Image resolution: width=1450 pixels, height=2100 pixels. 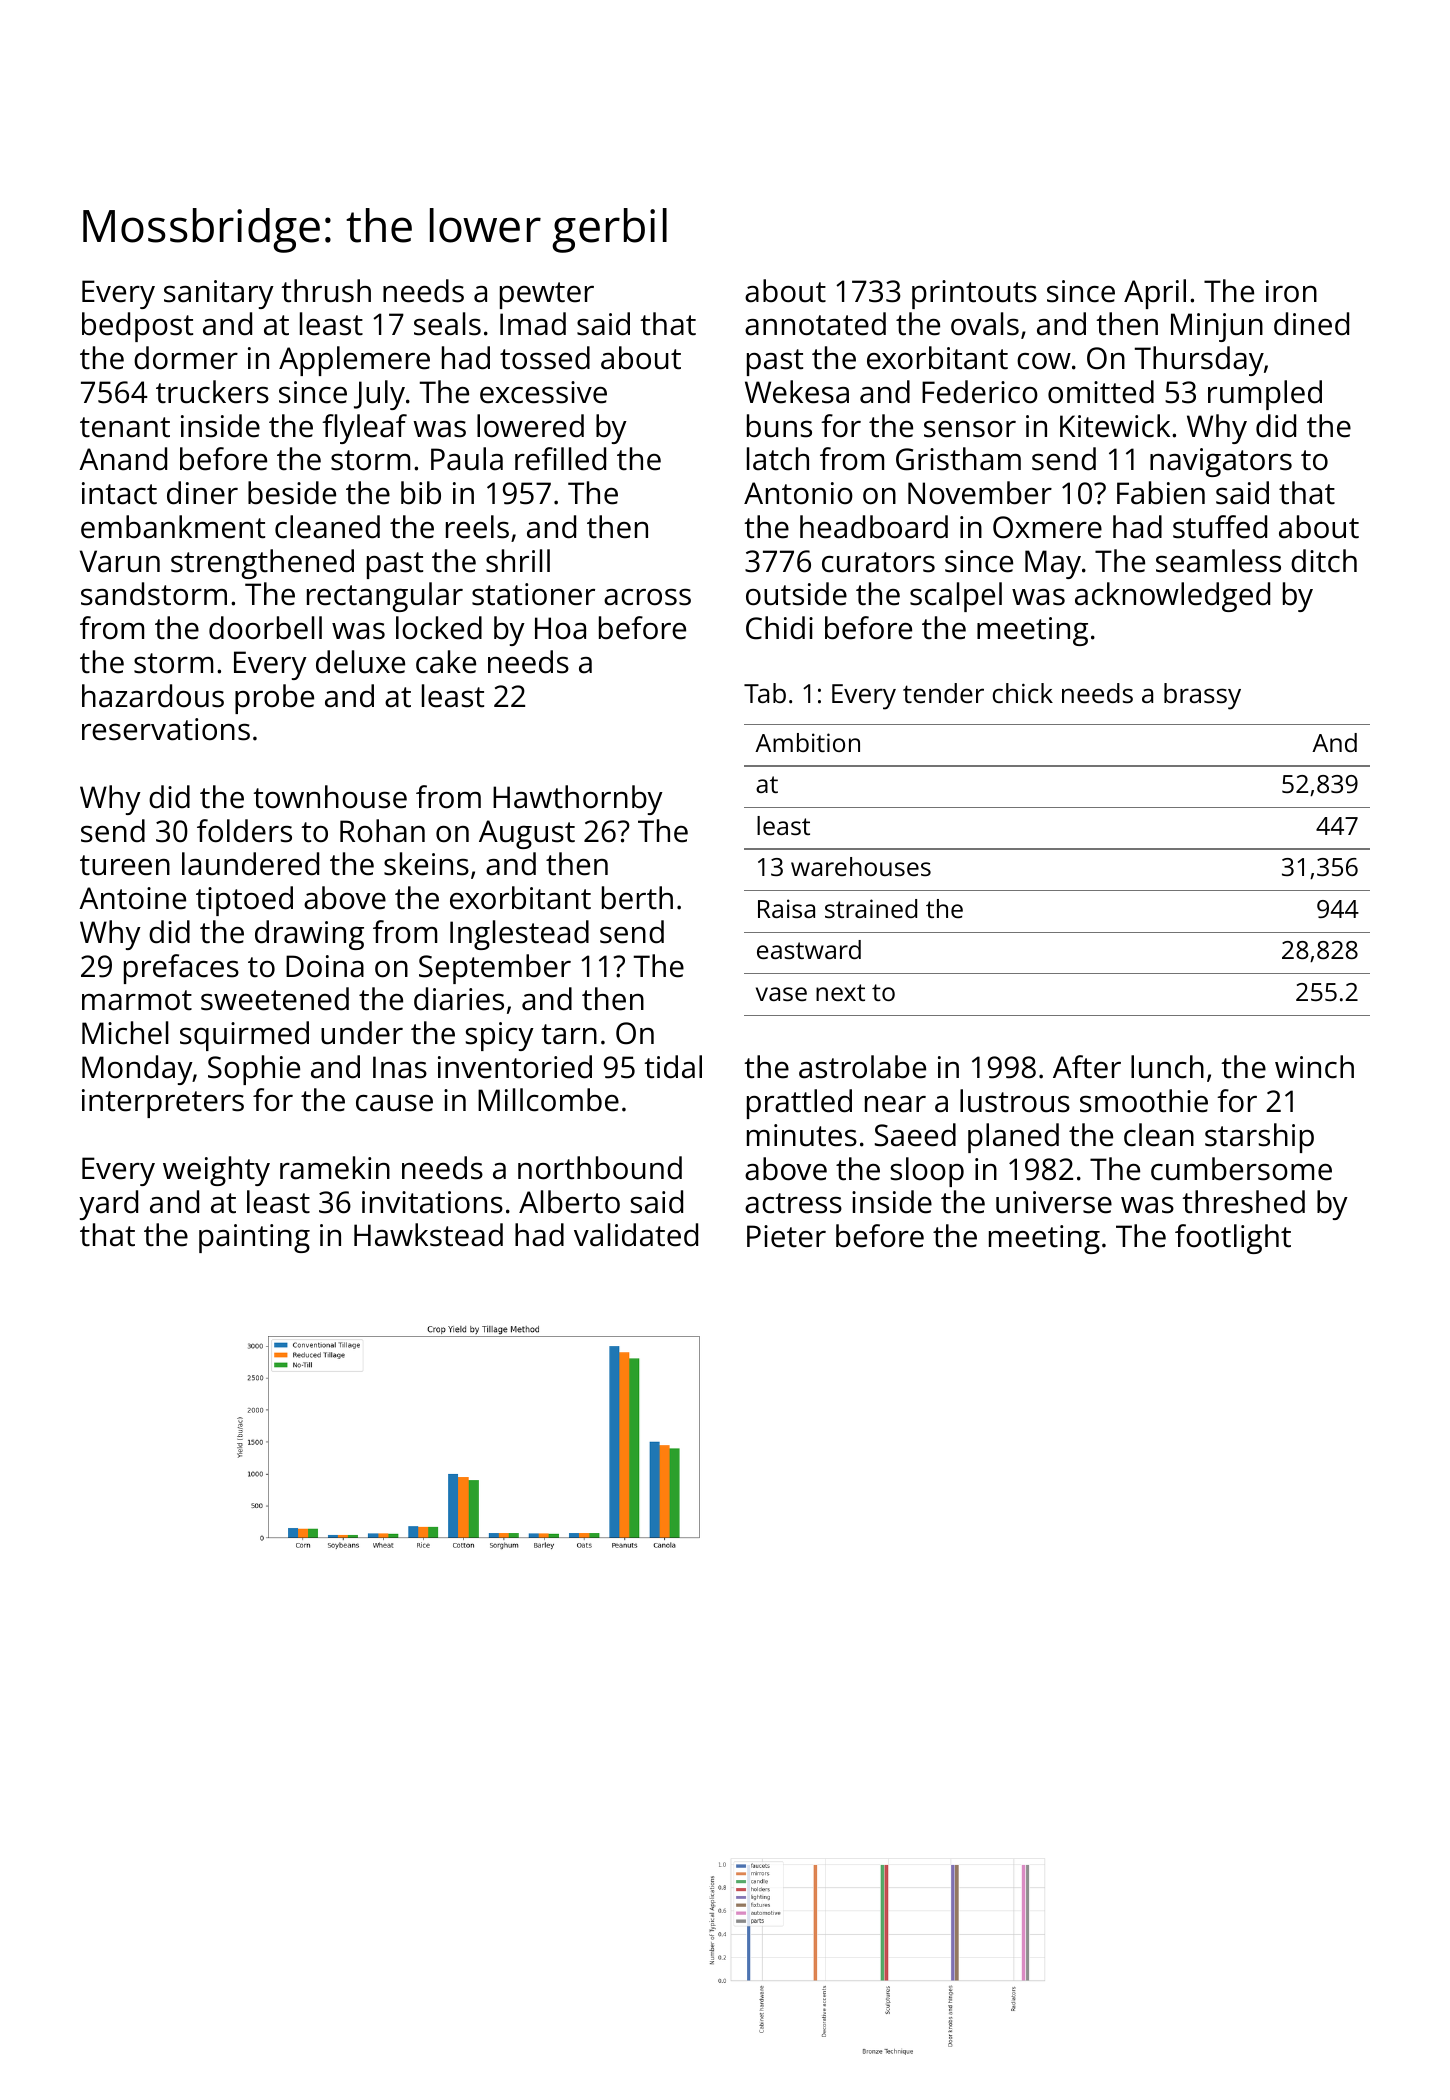 What do you see at coordinates (1291, 291) in the page?
I see `iron` at bounding box center [1291, 291].
